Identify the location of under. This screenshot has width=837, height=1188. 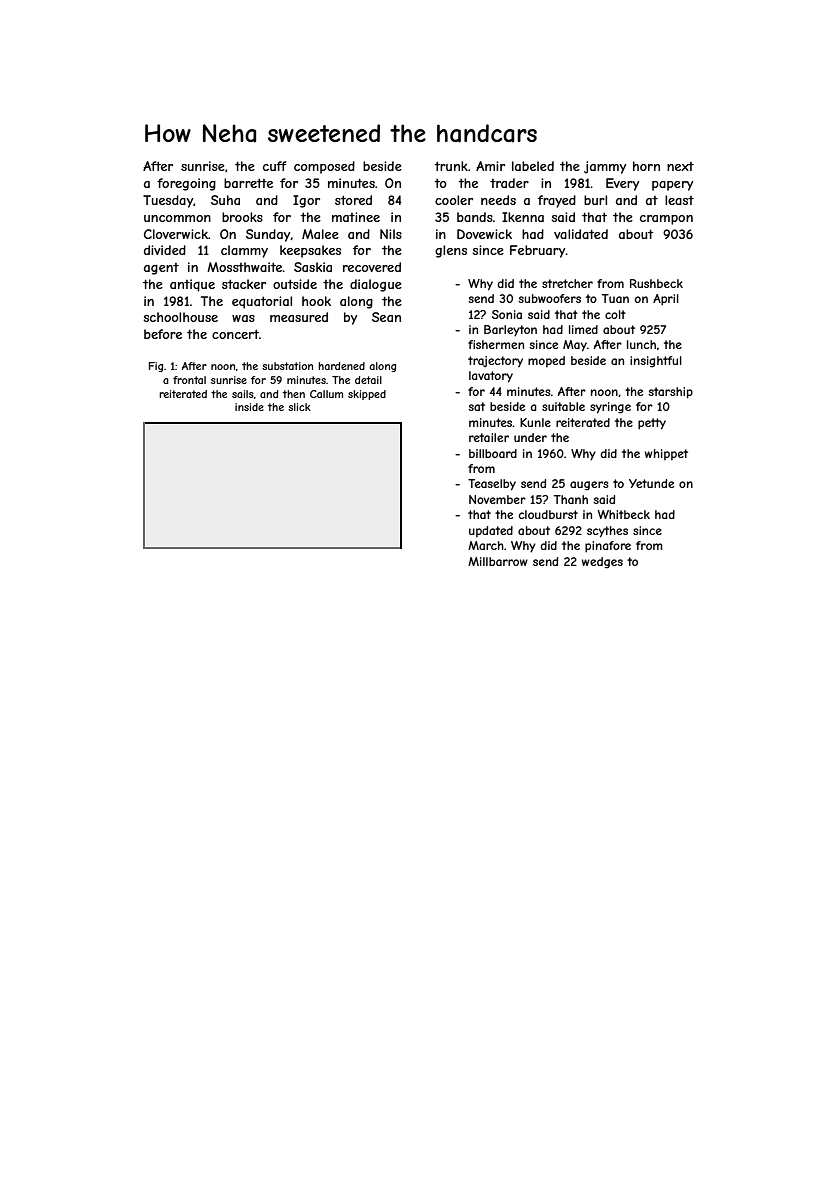
(530, 437).
